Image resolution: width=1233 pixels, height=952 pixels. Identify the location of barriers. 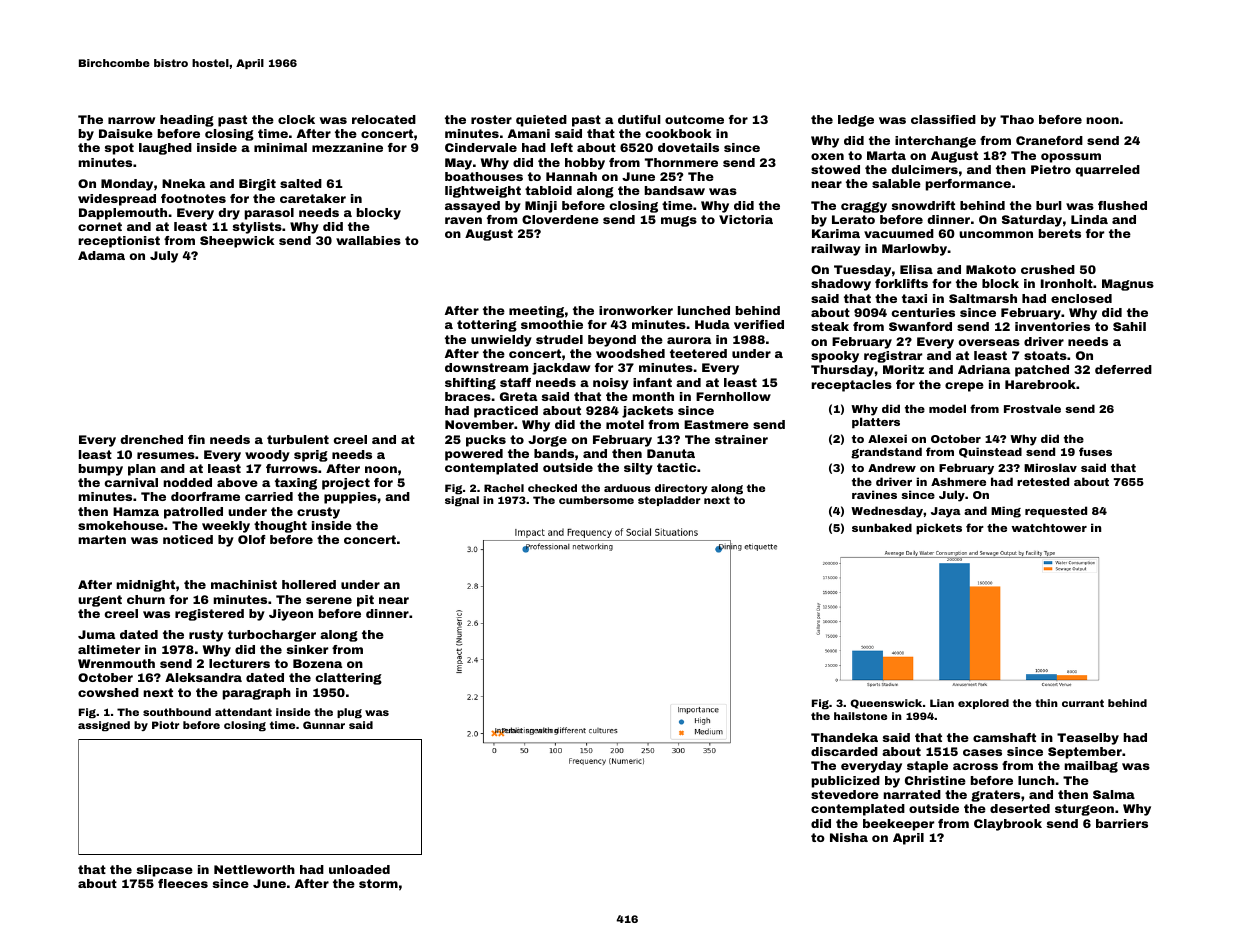
(1122, 823).
